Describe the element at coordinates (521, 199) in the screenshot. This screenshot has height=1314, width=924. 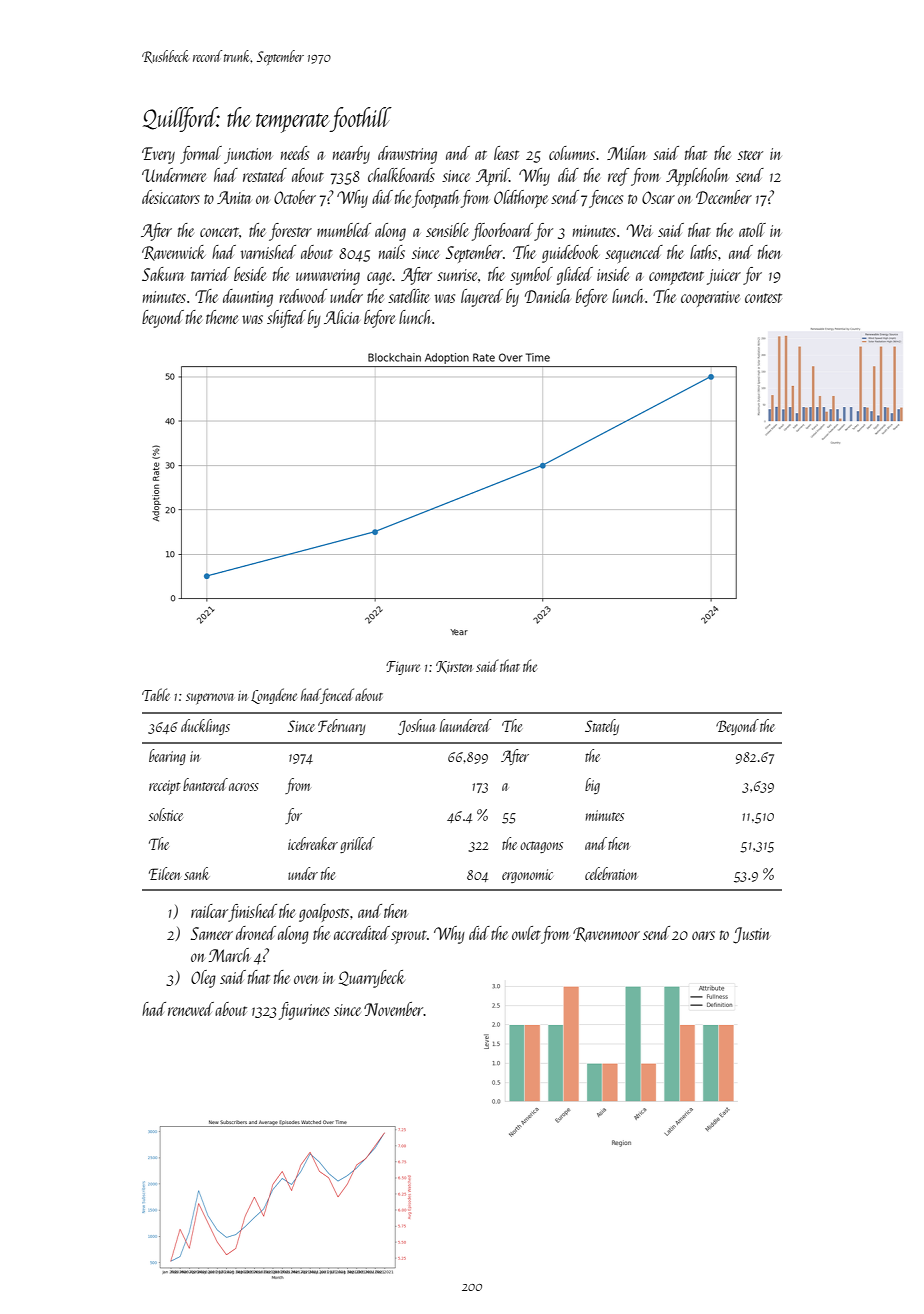
I see `Oldthorpe` at that location.
